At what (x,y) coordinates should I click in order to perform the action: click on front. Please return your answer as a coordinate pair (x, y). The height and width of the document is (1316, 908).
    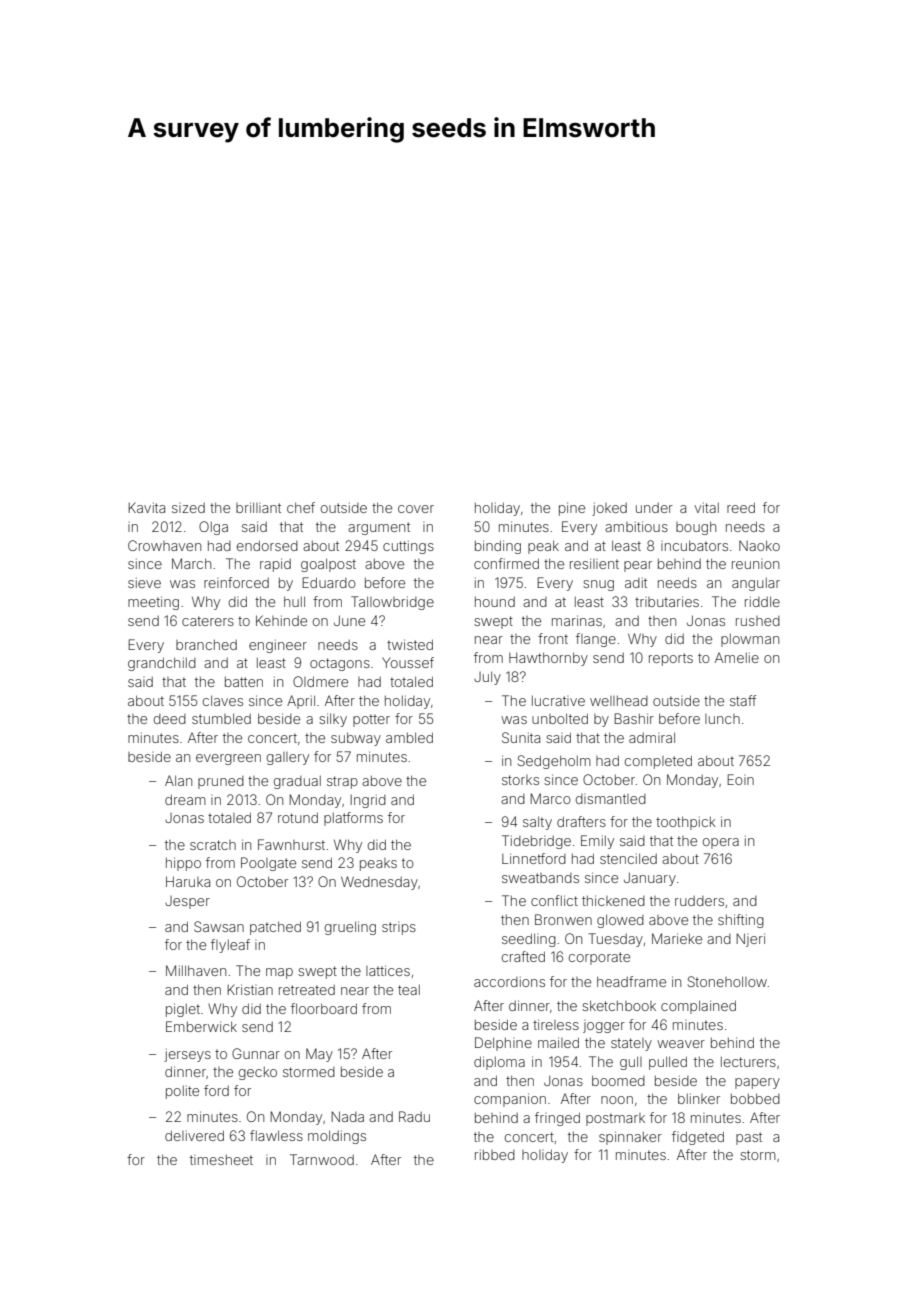
    Looking at the image, I should click on (553, 638).
